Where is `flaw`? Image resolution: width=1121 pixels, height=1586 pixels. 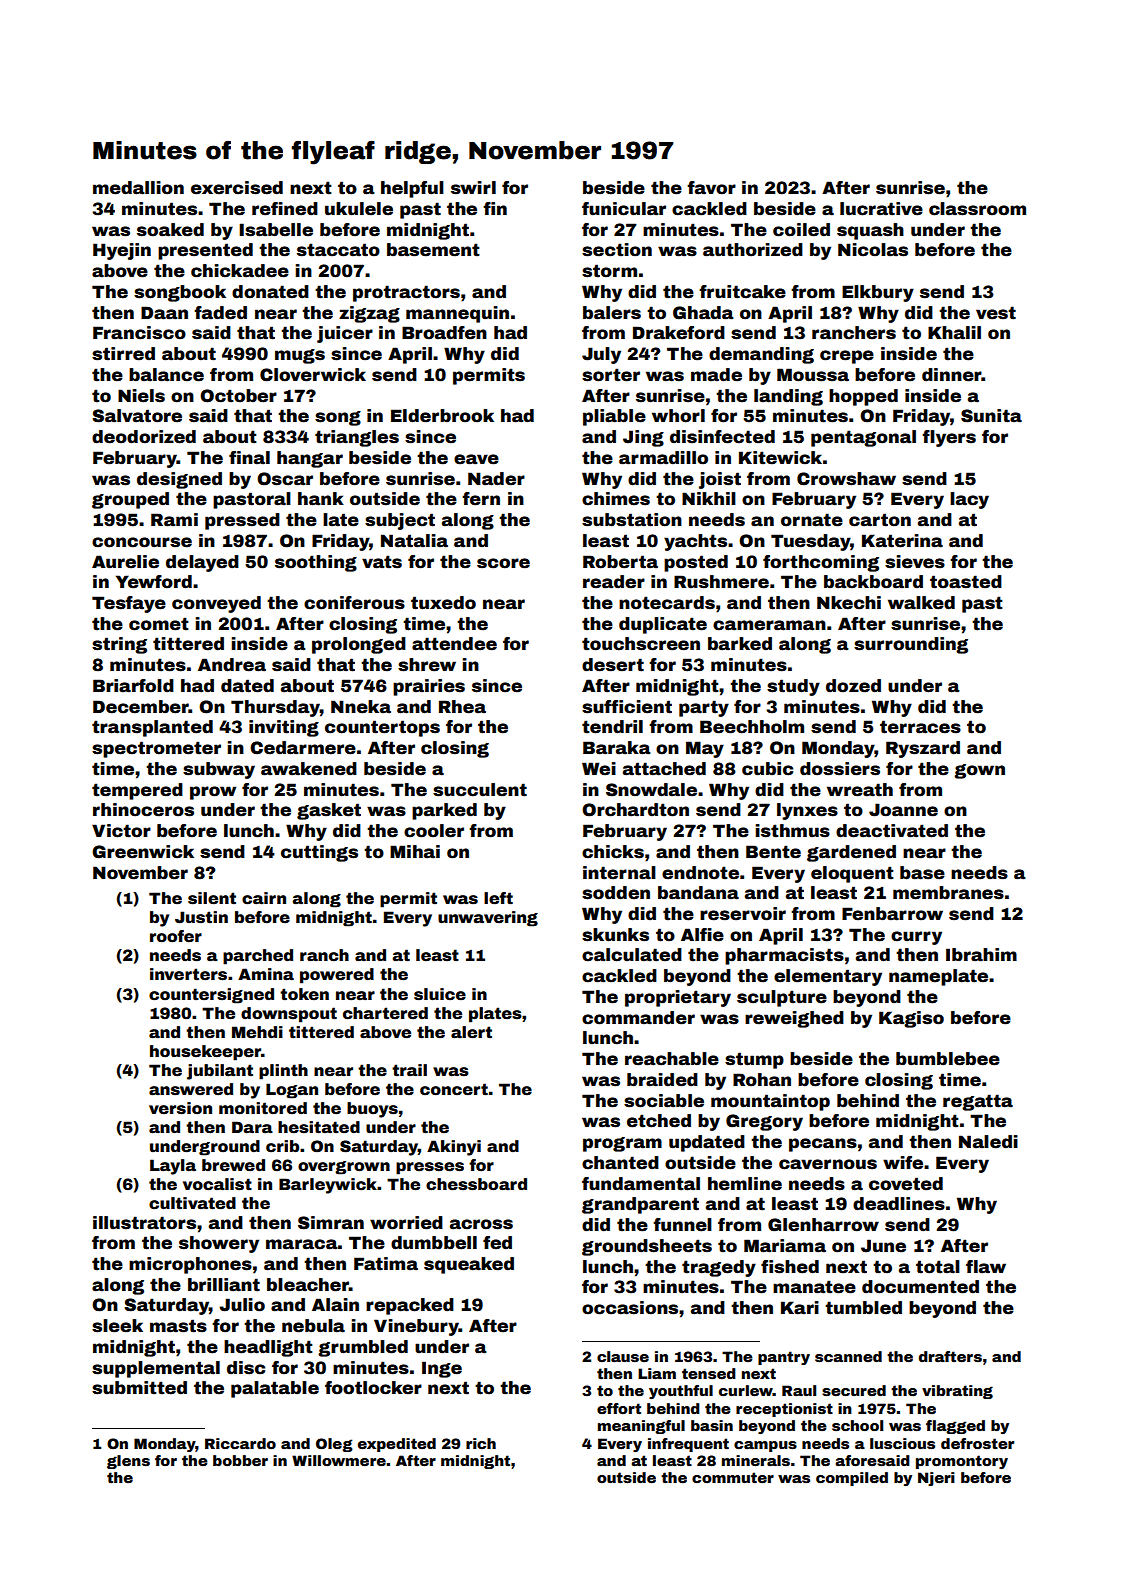 flaw is located at coordinates (986, 1267).
